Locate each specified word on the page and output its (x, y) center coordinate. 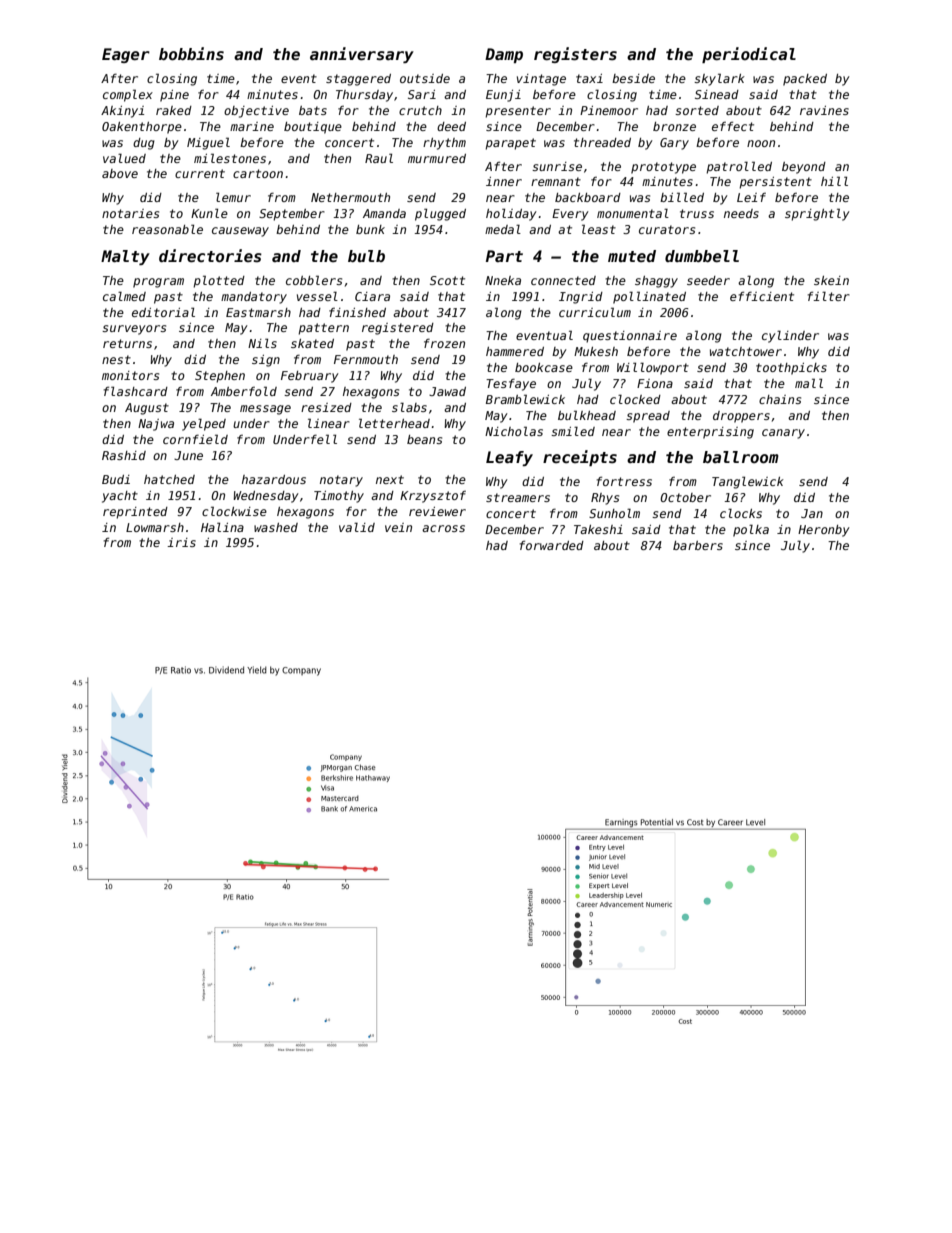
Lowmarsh (155, 527)
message (265, 410)
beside (633, 78)
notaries (130, 213)
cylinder (790, 336)
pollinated (649, 297)
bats (313, 110)
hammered (515, 351)
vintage (541, 80)
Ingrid (581, 298)
